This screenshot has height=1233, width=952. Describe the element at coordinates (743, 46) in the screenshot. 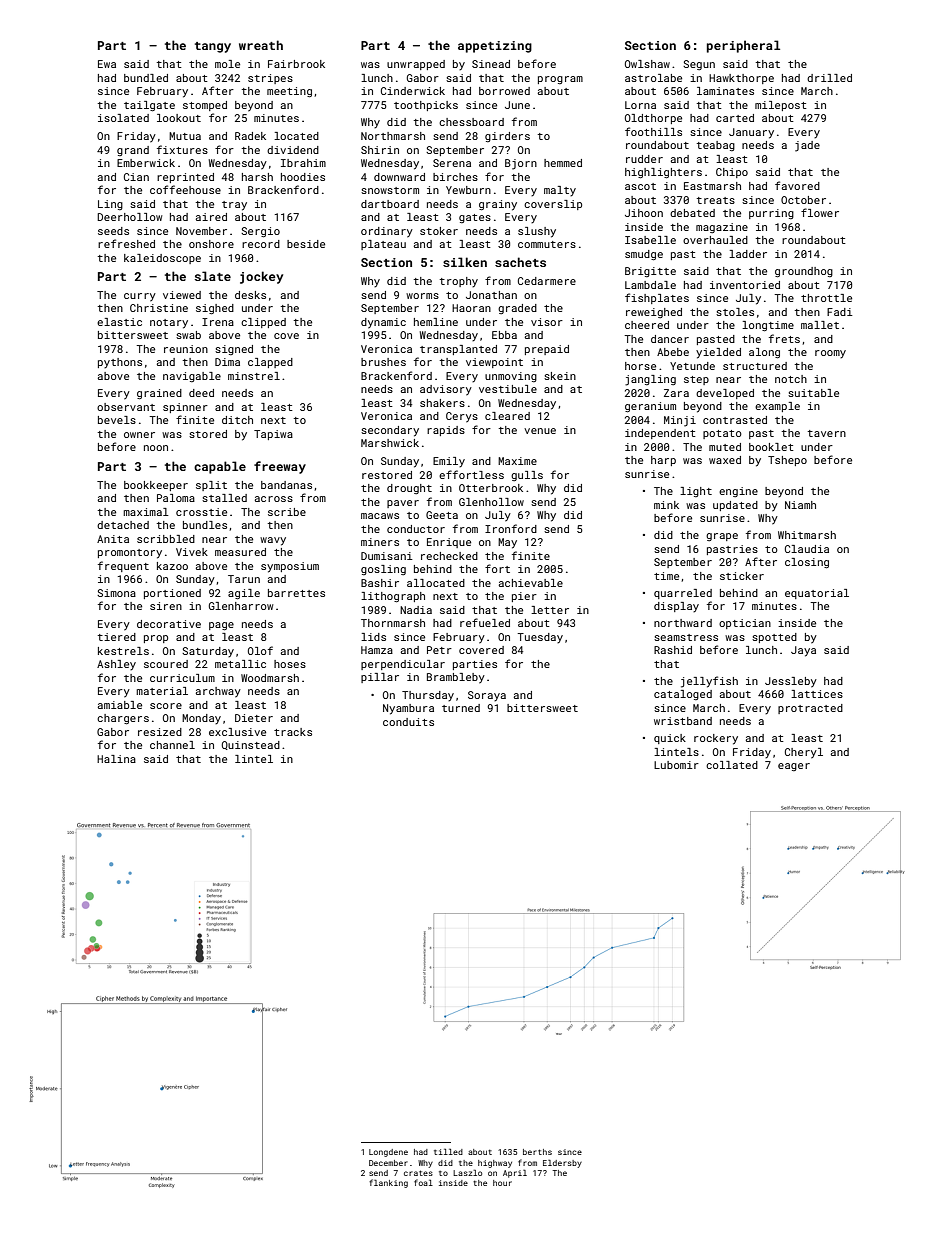

I see `peripheral` at that location.
